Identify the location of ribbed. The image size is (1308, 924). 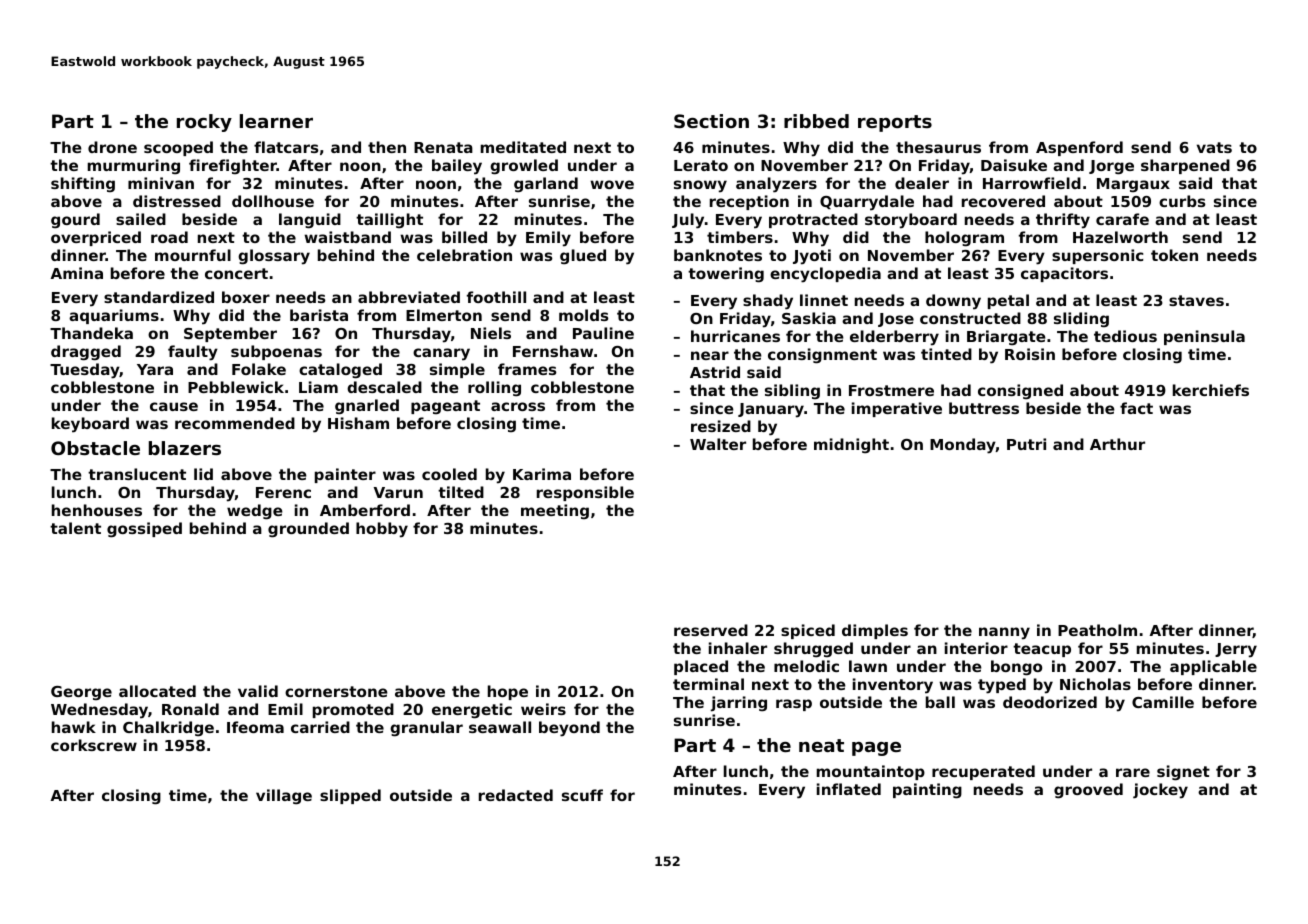
(816, 121).
